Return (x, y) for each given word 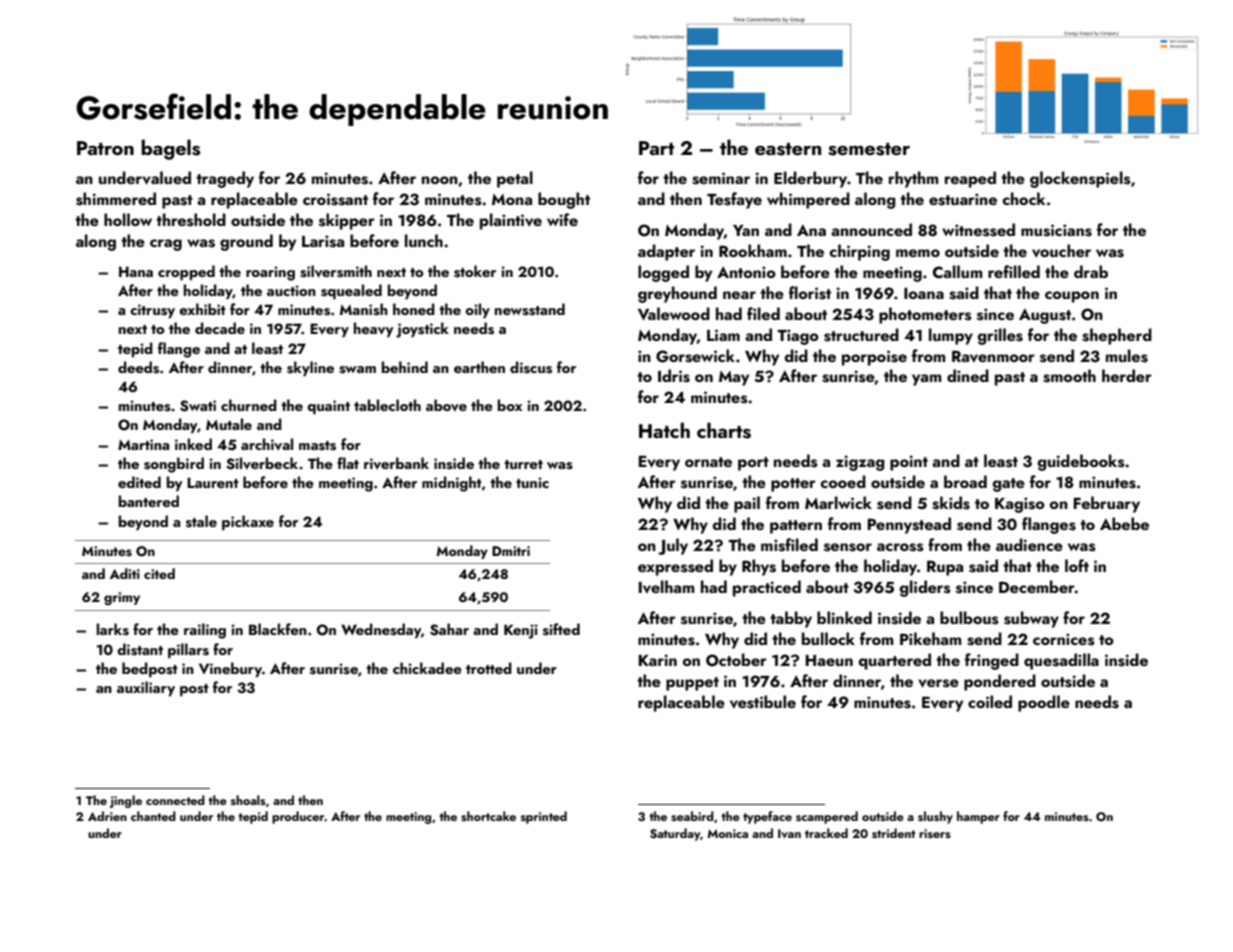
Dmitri (511, 551)
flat (348, 463)
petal (515, 179)
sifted (561, 629)
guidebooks (1081, 462)
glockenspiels (1080, 179)
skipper (347, 221)
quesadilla (1061, 661)
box (510, 405)
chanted (153, 816)
